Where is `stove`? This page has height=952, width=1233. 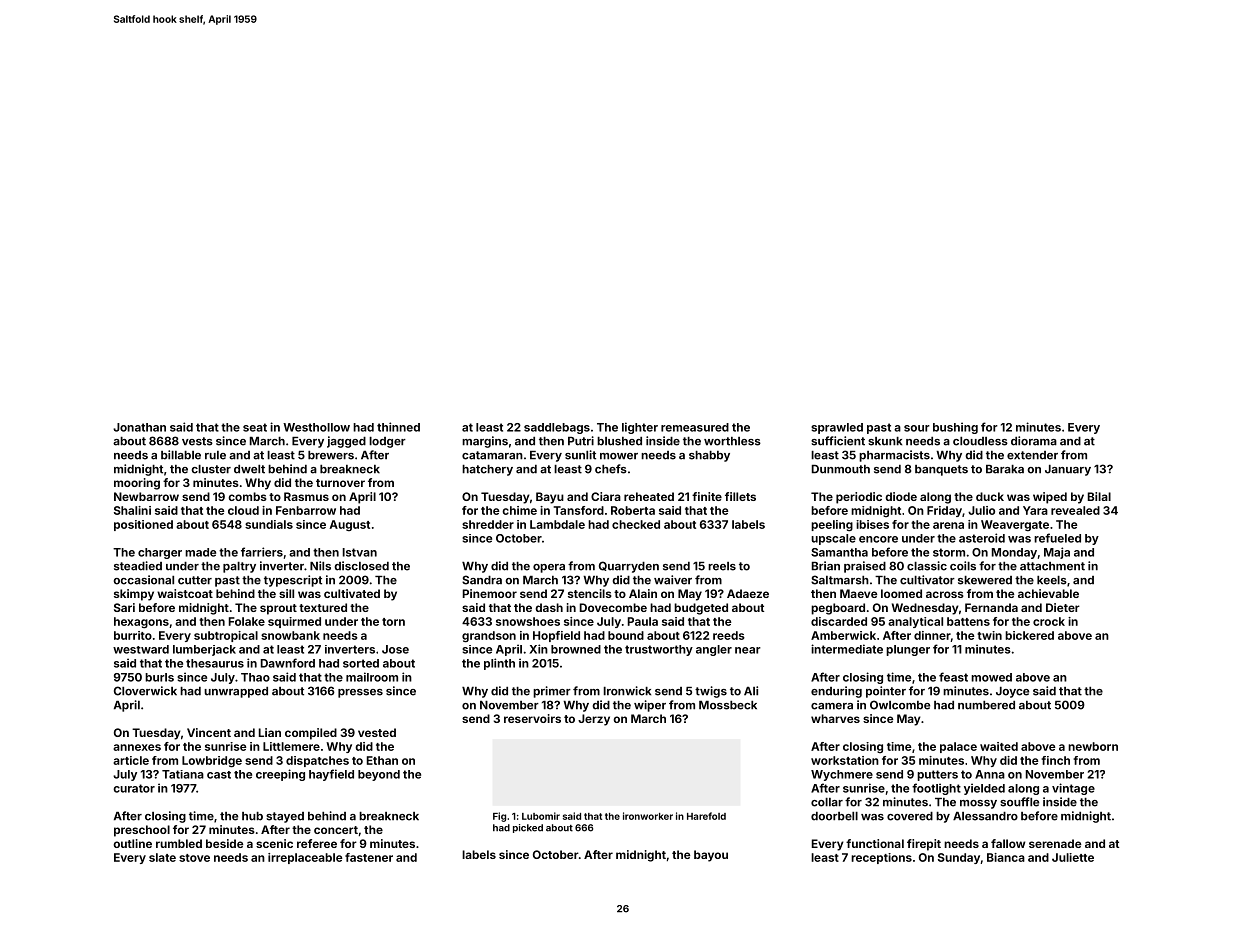
stove is located at coordinates (194, 858).
